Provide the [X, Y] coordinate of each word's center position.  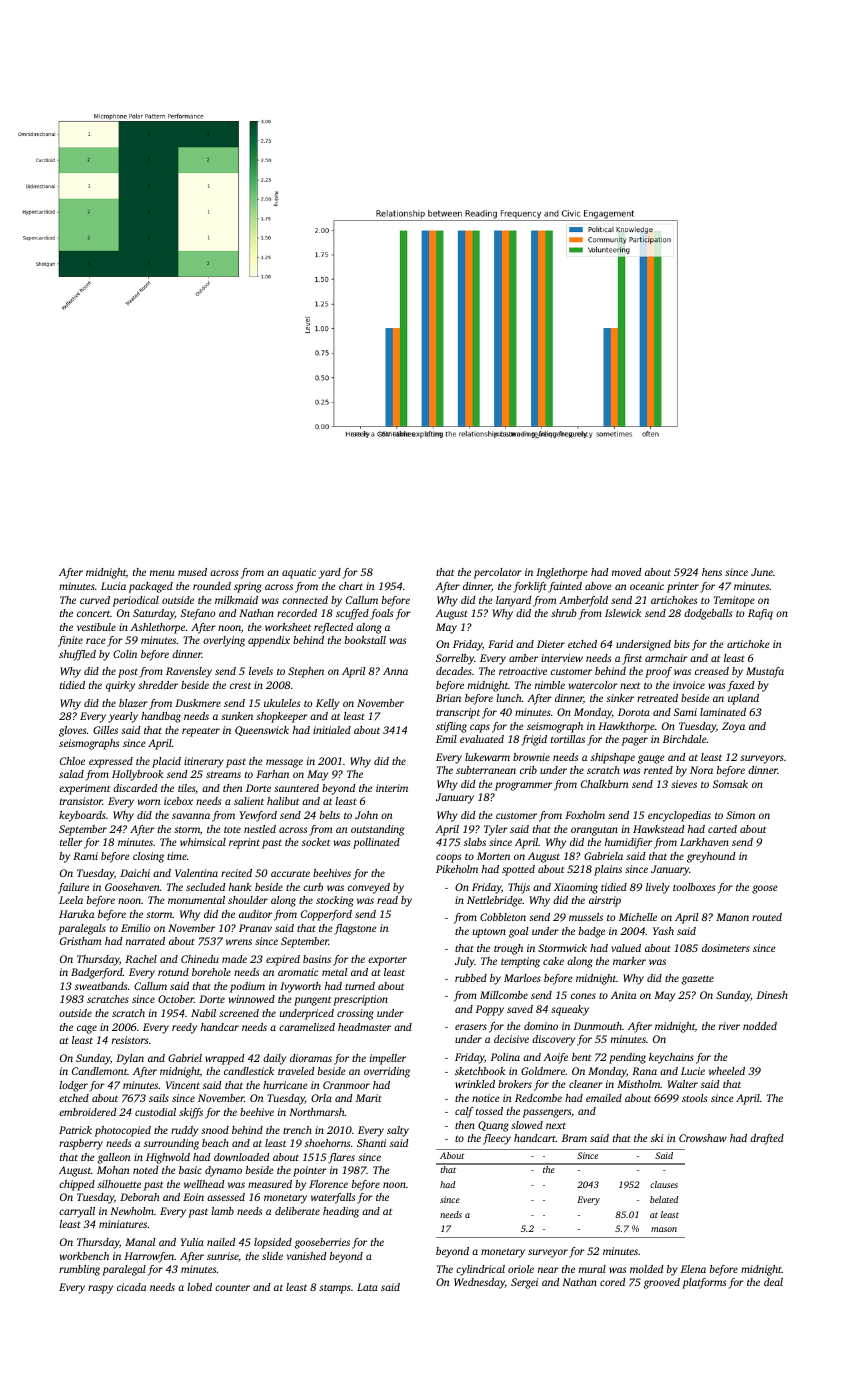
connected [305, 600]
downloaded [241, 1157]
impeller [388, 1059]
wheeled [727, 1071]
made [234, 959]
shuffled [77, 655]
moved [626, 572]
